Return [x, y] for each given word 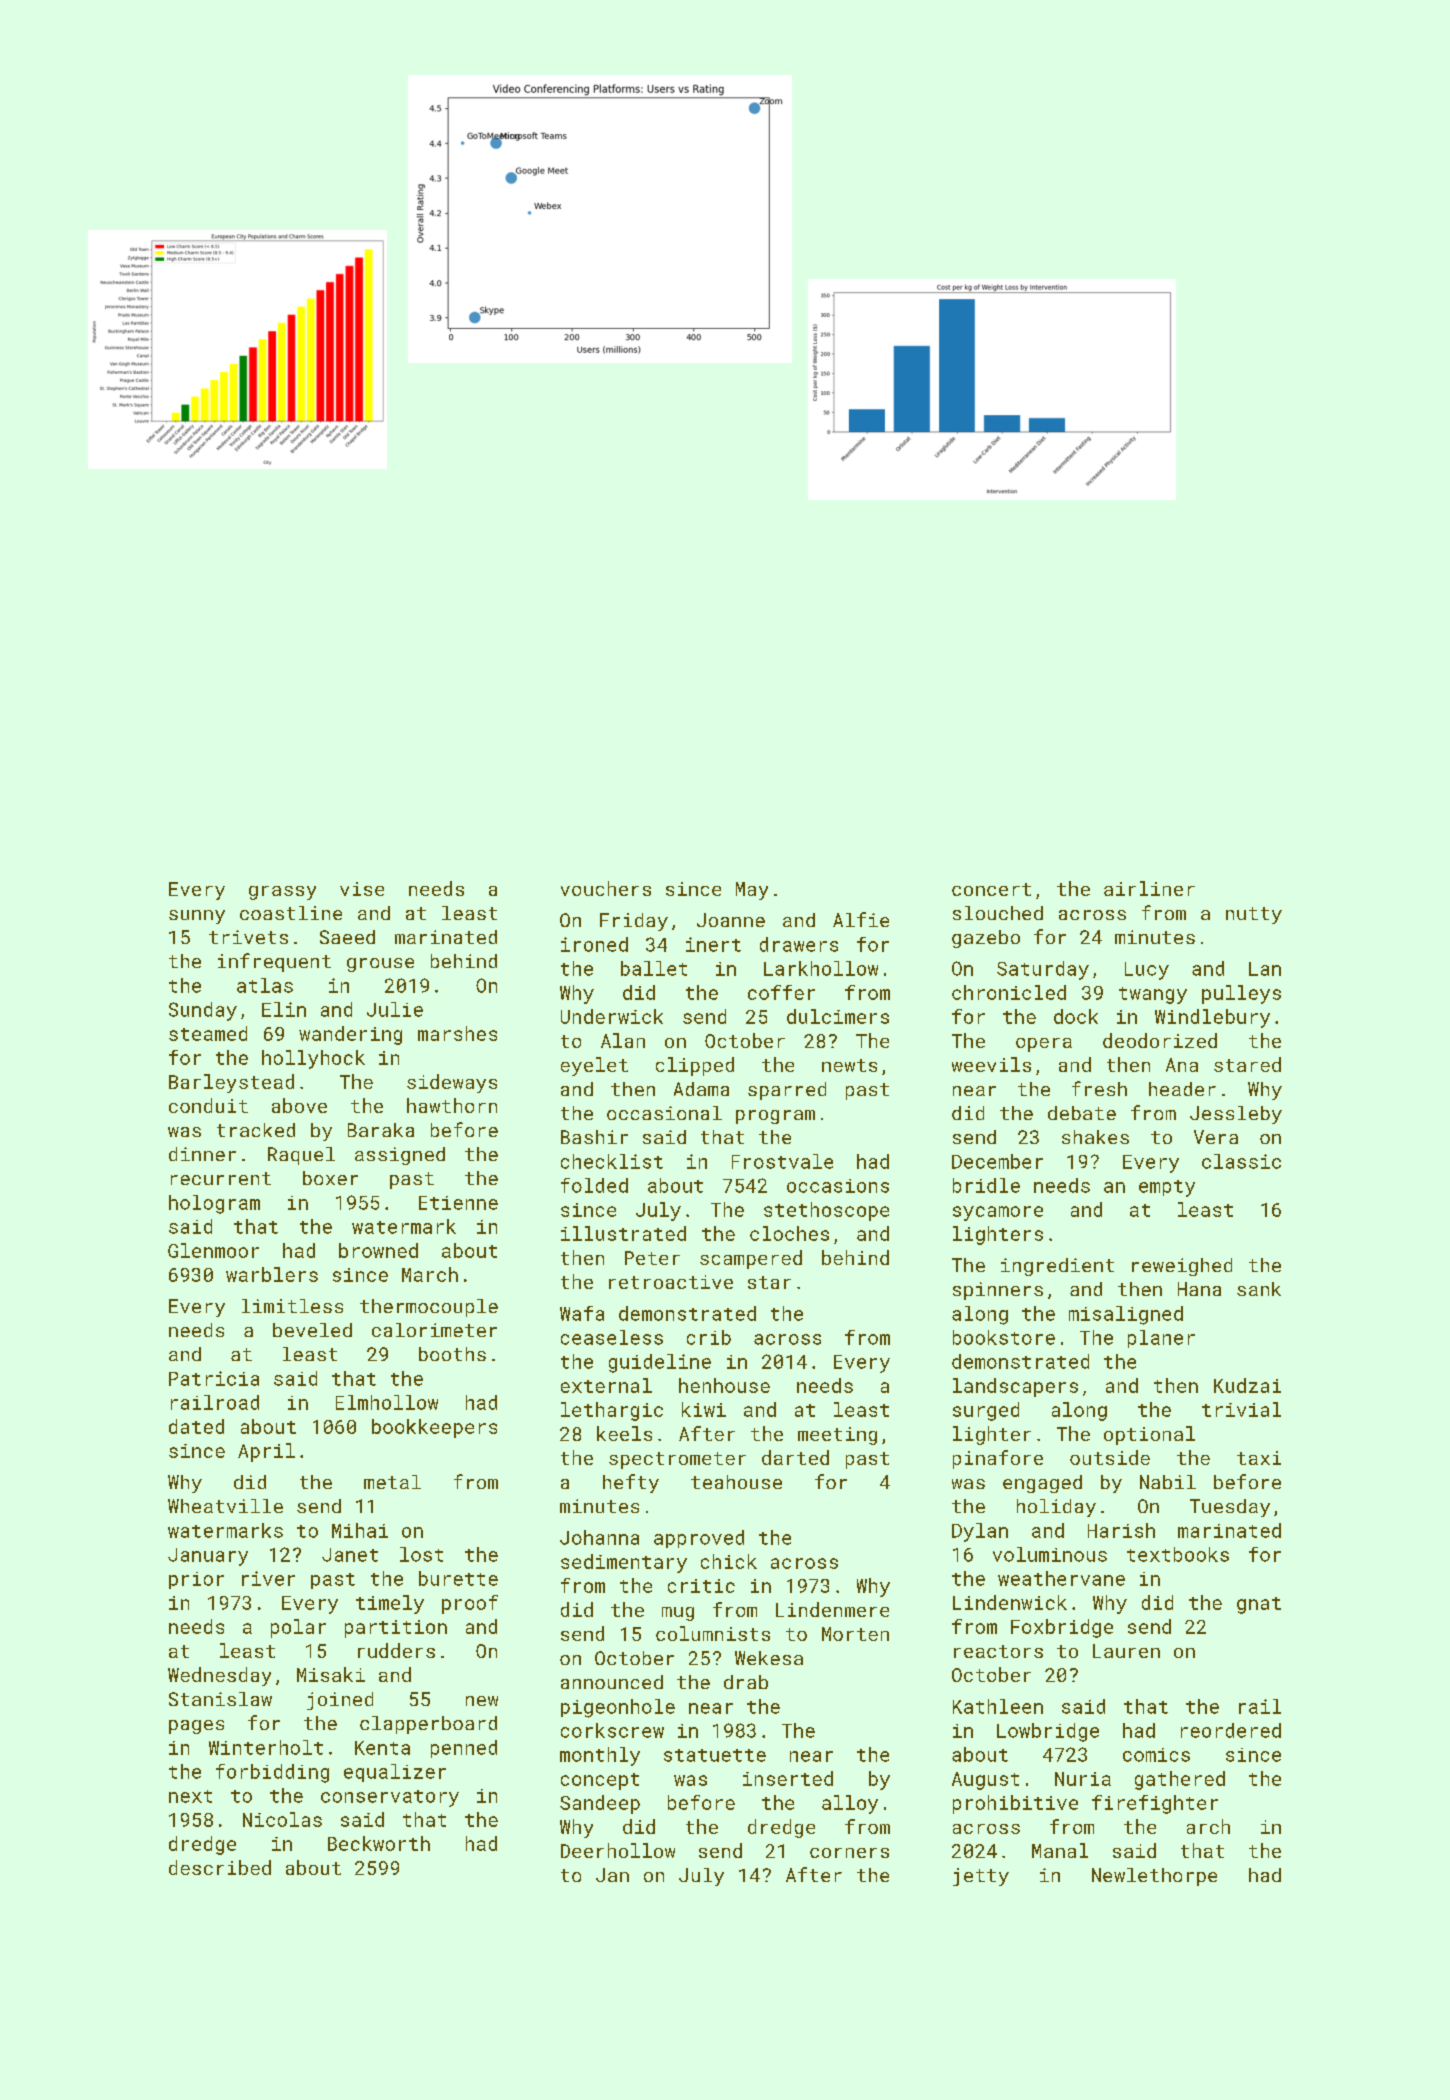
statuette [715, 1755]
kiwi [704, 1409]
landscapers [1015, 1387]
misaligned [1126, 1315]
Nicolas [282, 1819]
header [1182, 1089]
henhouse [724, 1385]
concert [991, 889]
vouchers [606, 888]
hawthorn [452, 1105]
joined [340, 1701]
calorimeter [434, 1330]
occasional [664, 1113]
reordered [1231, 1730]
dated [196, 1426]
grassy [282, 893]
